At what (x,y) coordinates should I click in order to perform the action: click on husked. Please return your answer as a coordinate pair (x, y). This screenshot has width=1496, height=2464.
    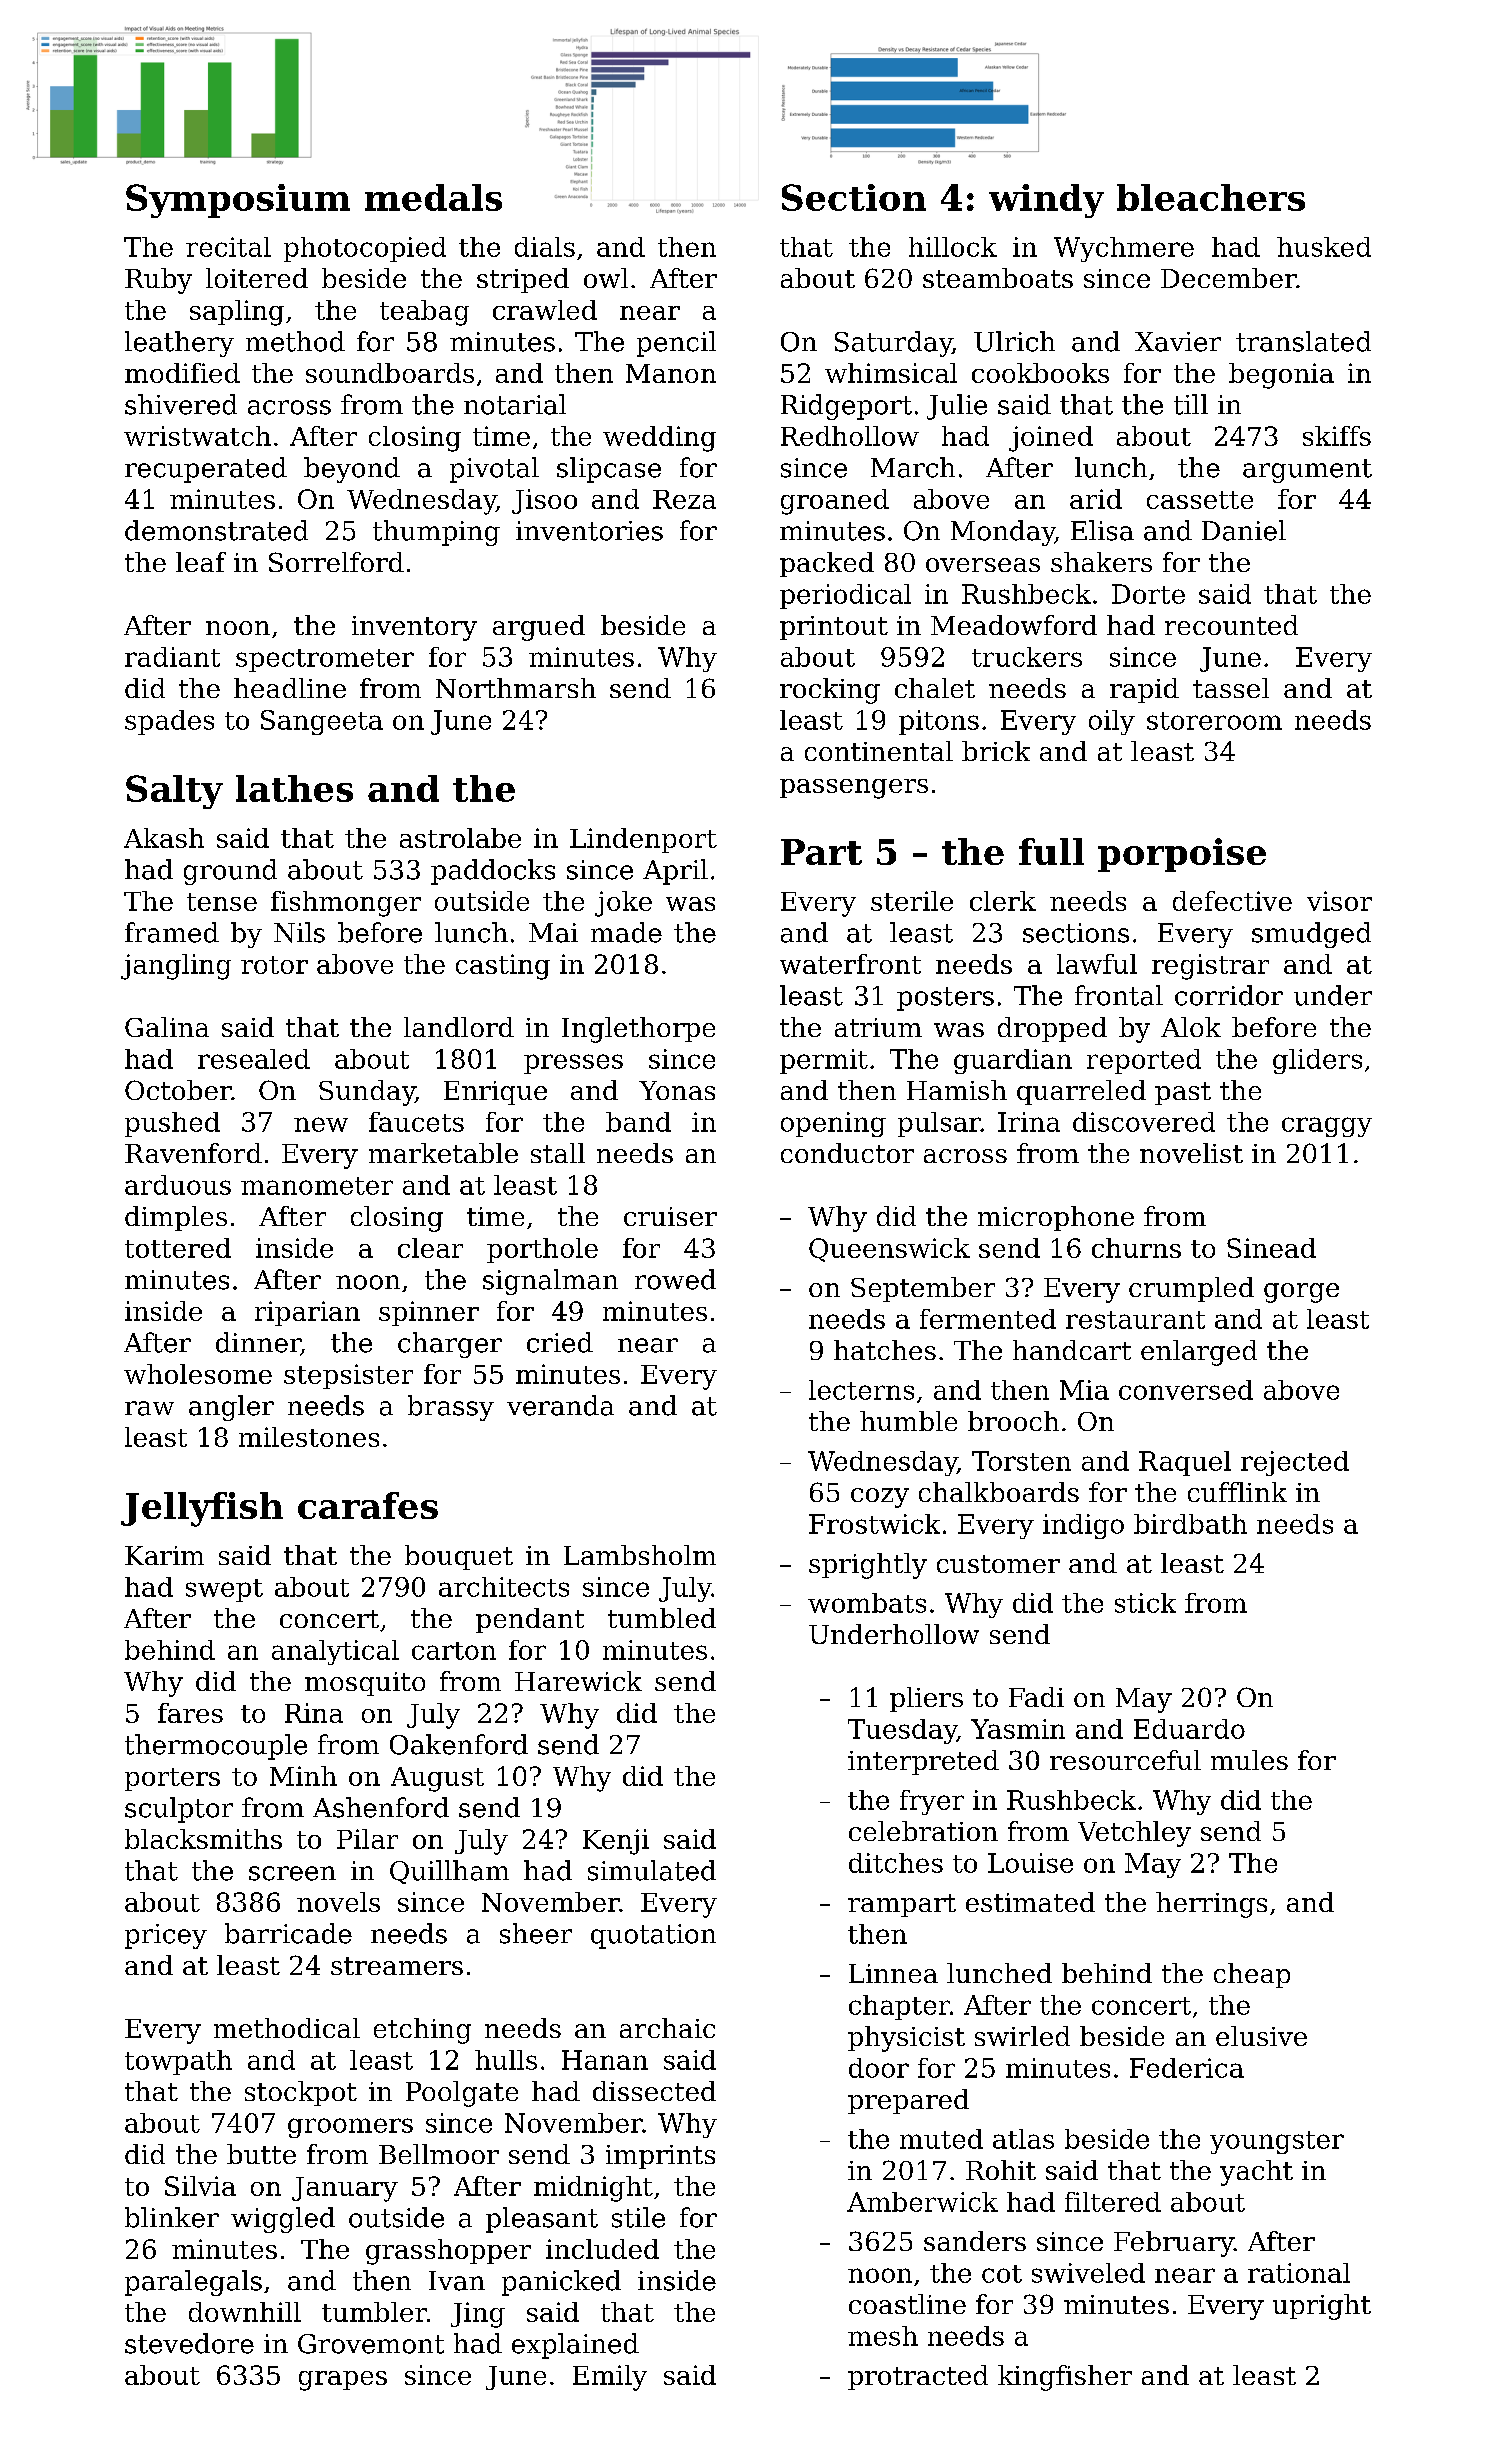
    Looking at the image, I should click on (1324, 247).
